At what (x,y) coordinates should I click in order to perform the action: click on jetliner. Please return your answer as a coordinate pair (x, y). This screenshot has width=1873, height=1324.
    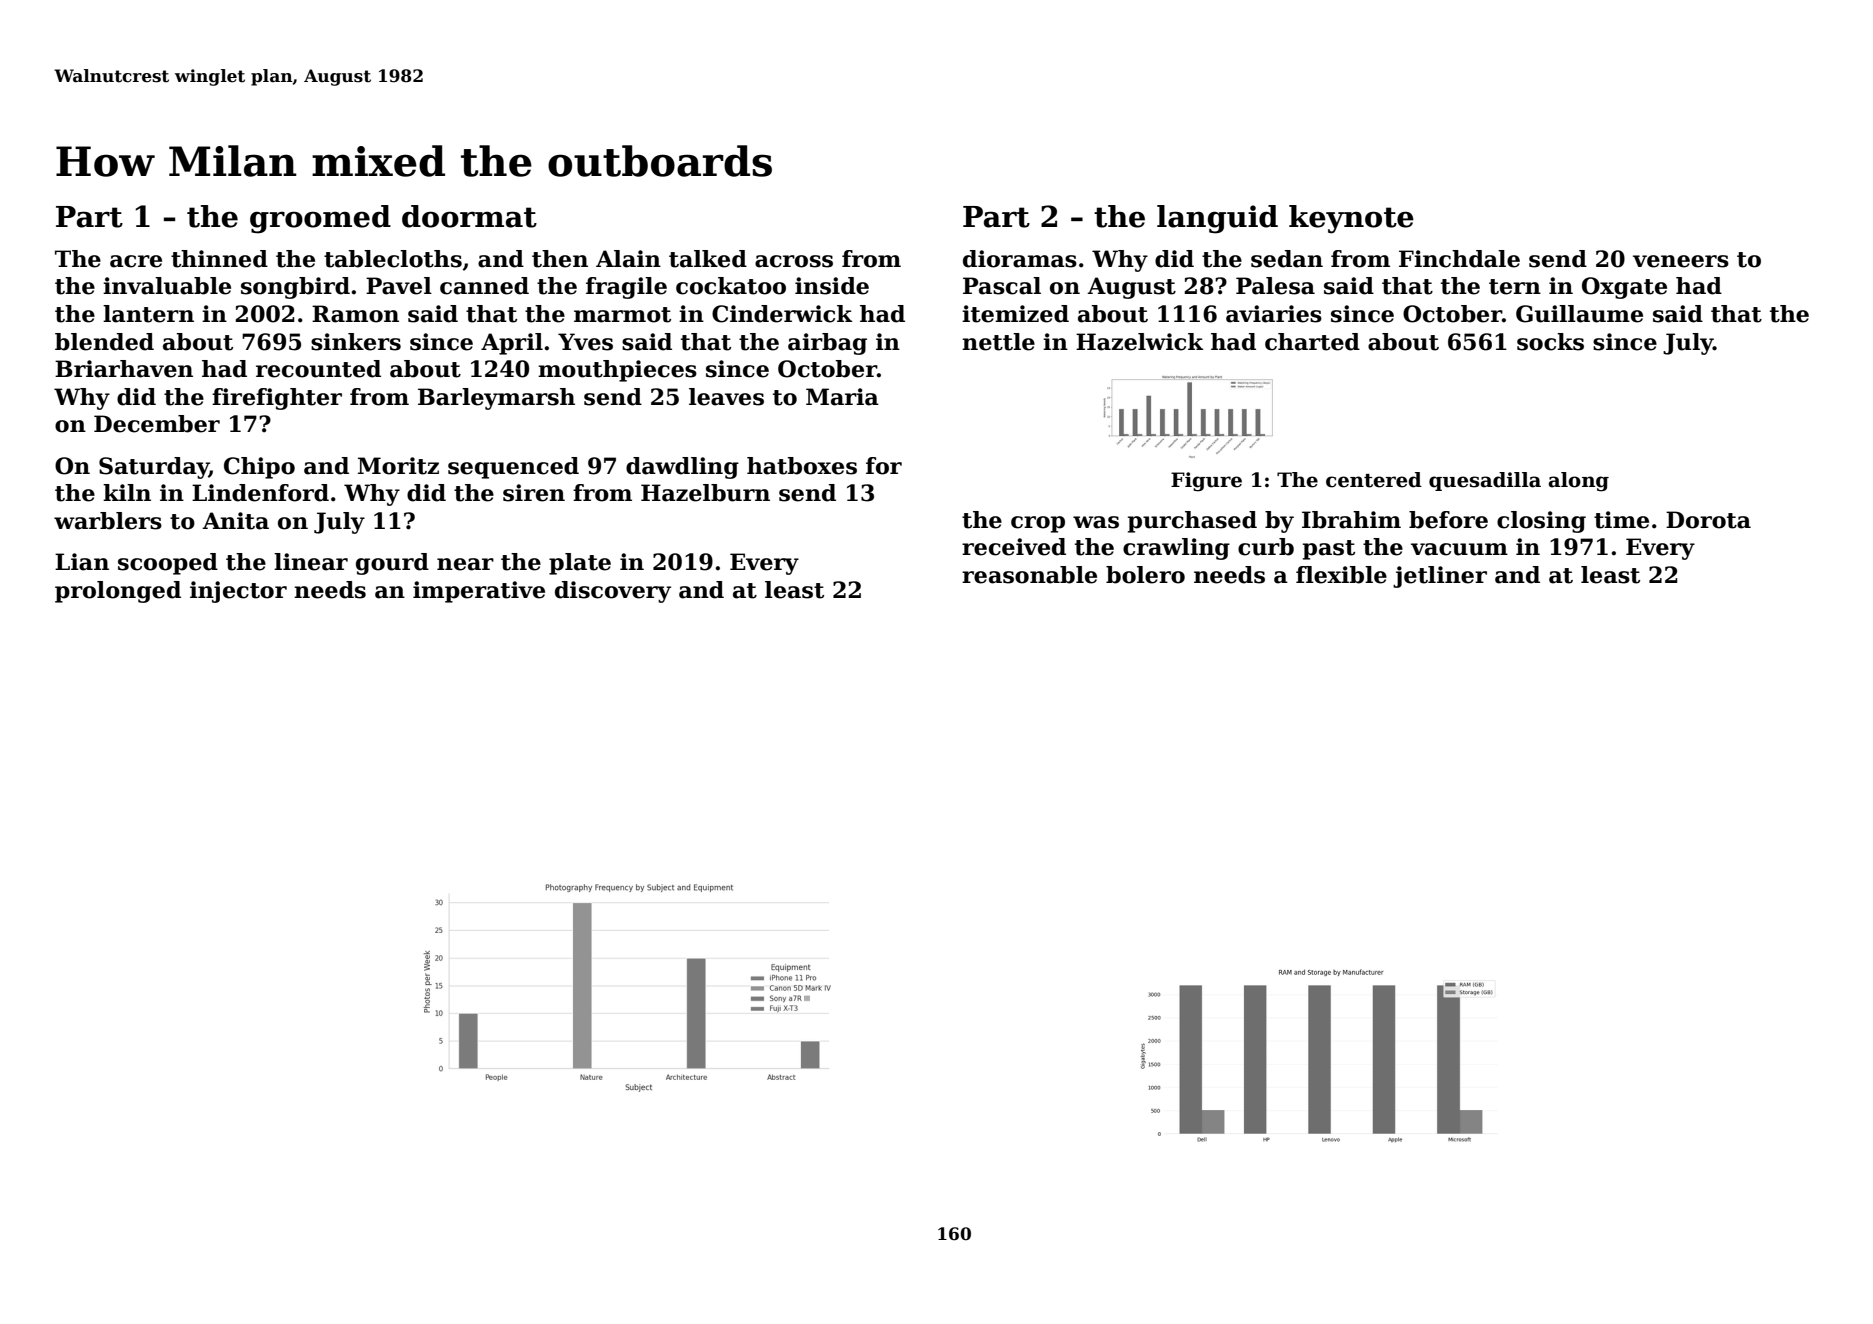
    Looking at the image, I should click on (1440, 577).
